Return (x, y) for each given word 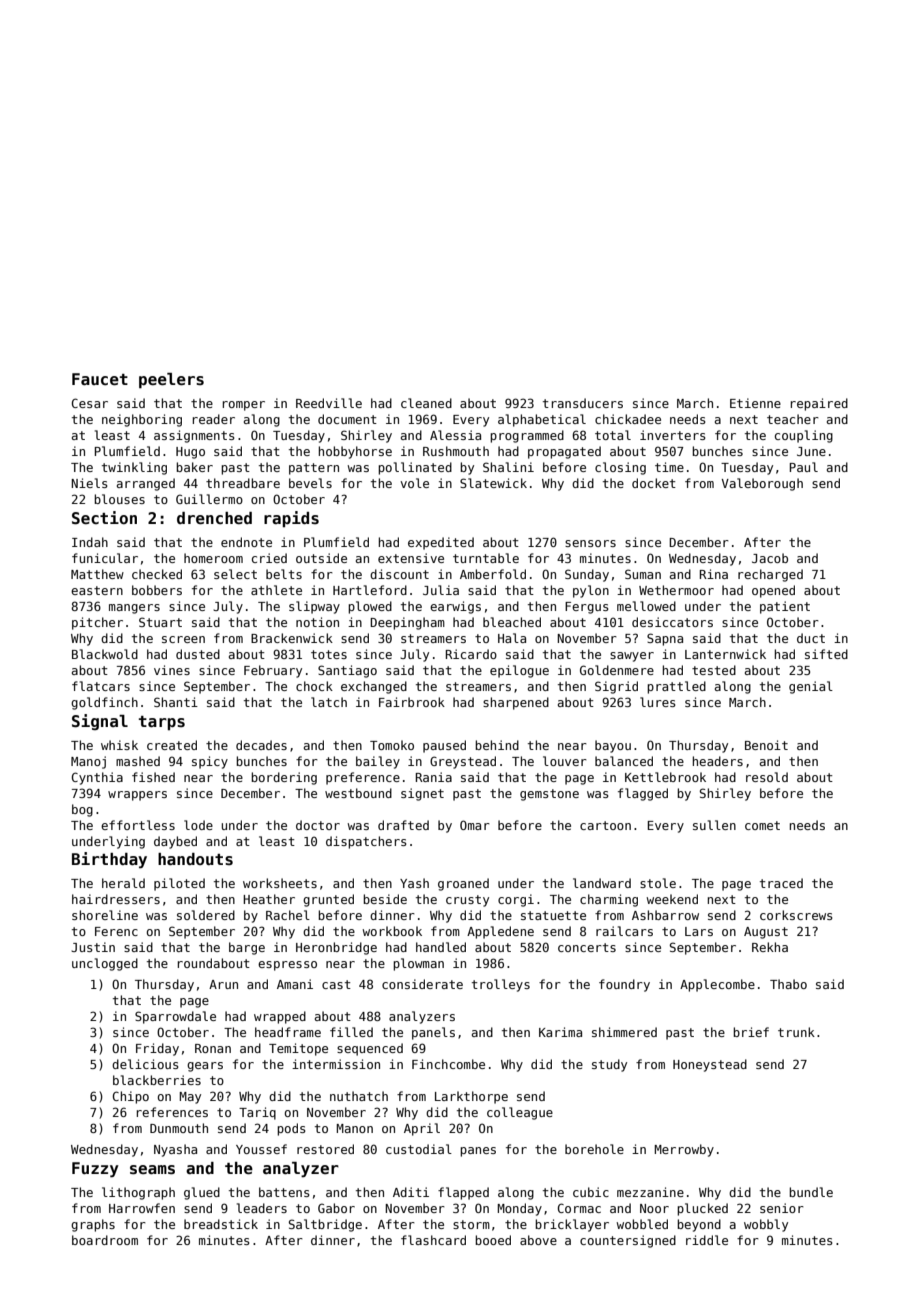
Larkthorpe (471, 1097)
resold (767, 777)
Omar (475, 825)
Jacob (770, 558)
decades (261, 745)
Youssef (261, 1149)
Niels (89, 483)
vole (414, 483)
